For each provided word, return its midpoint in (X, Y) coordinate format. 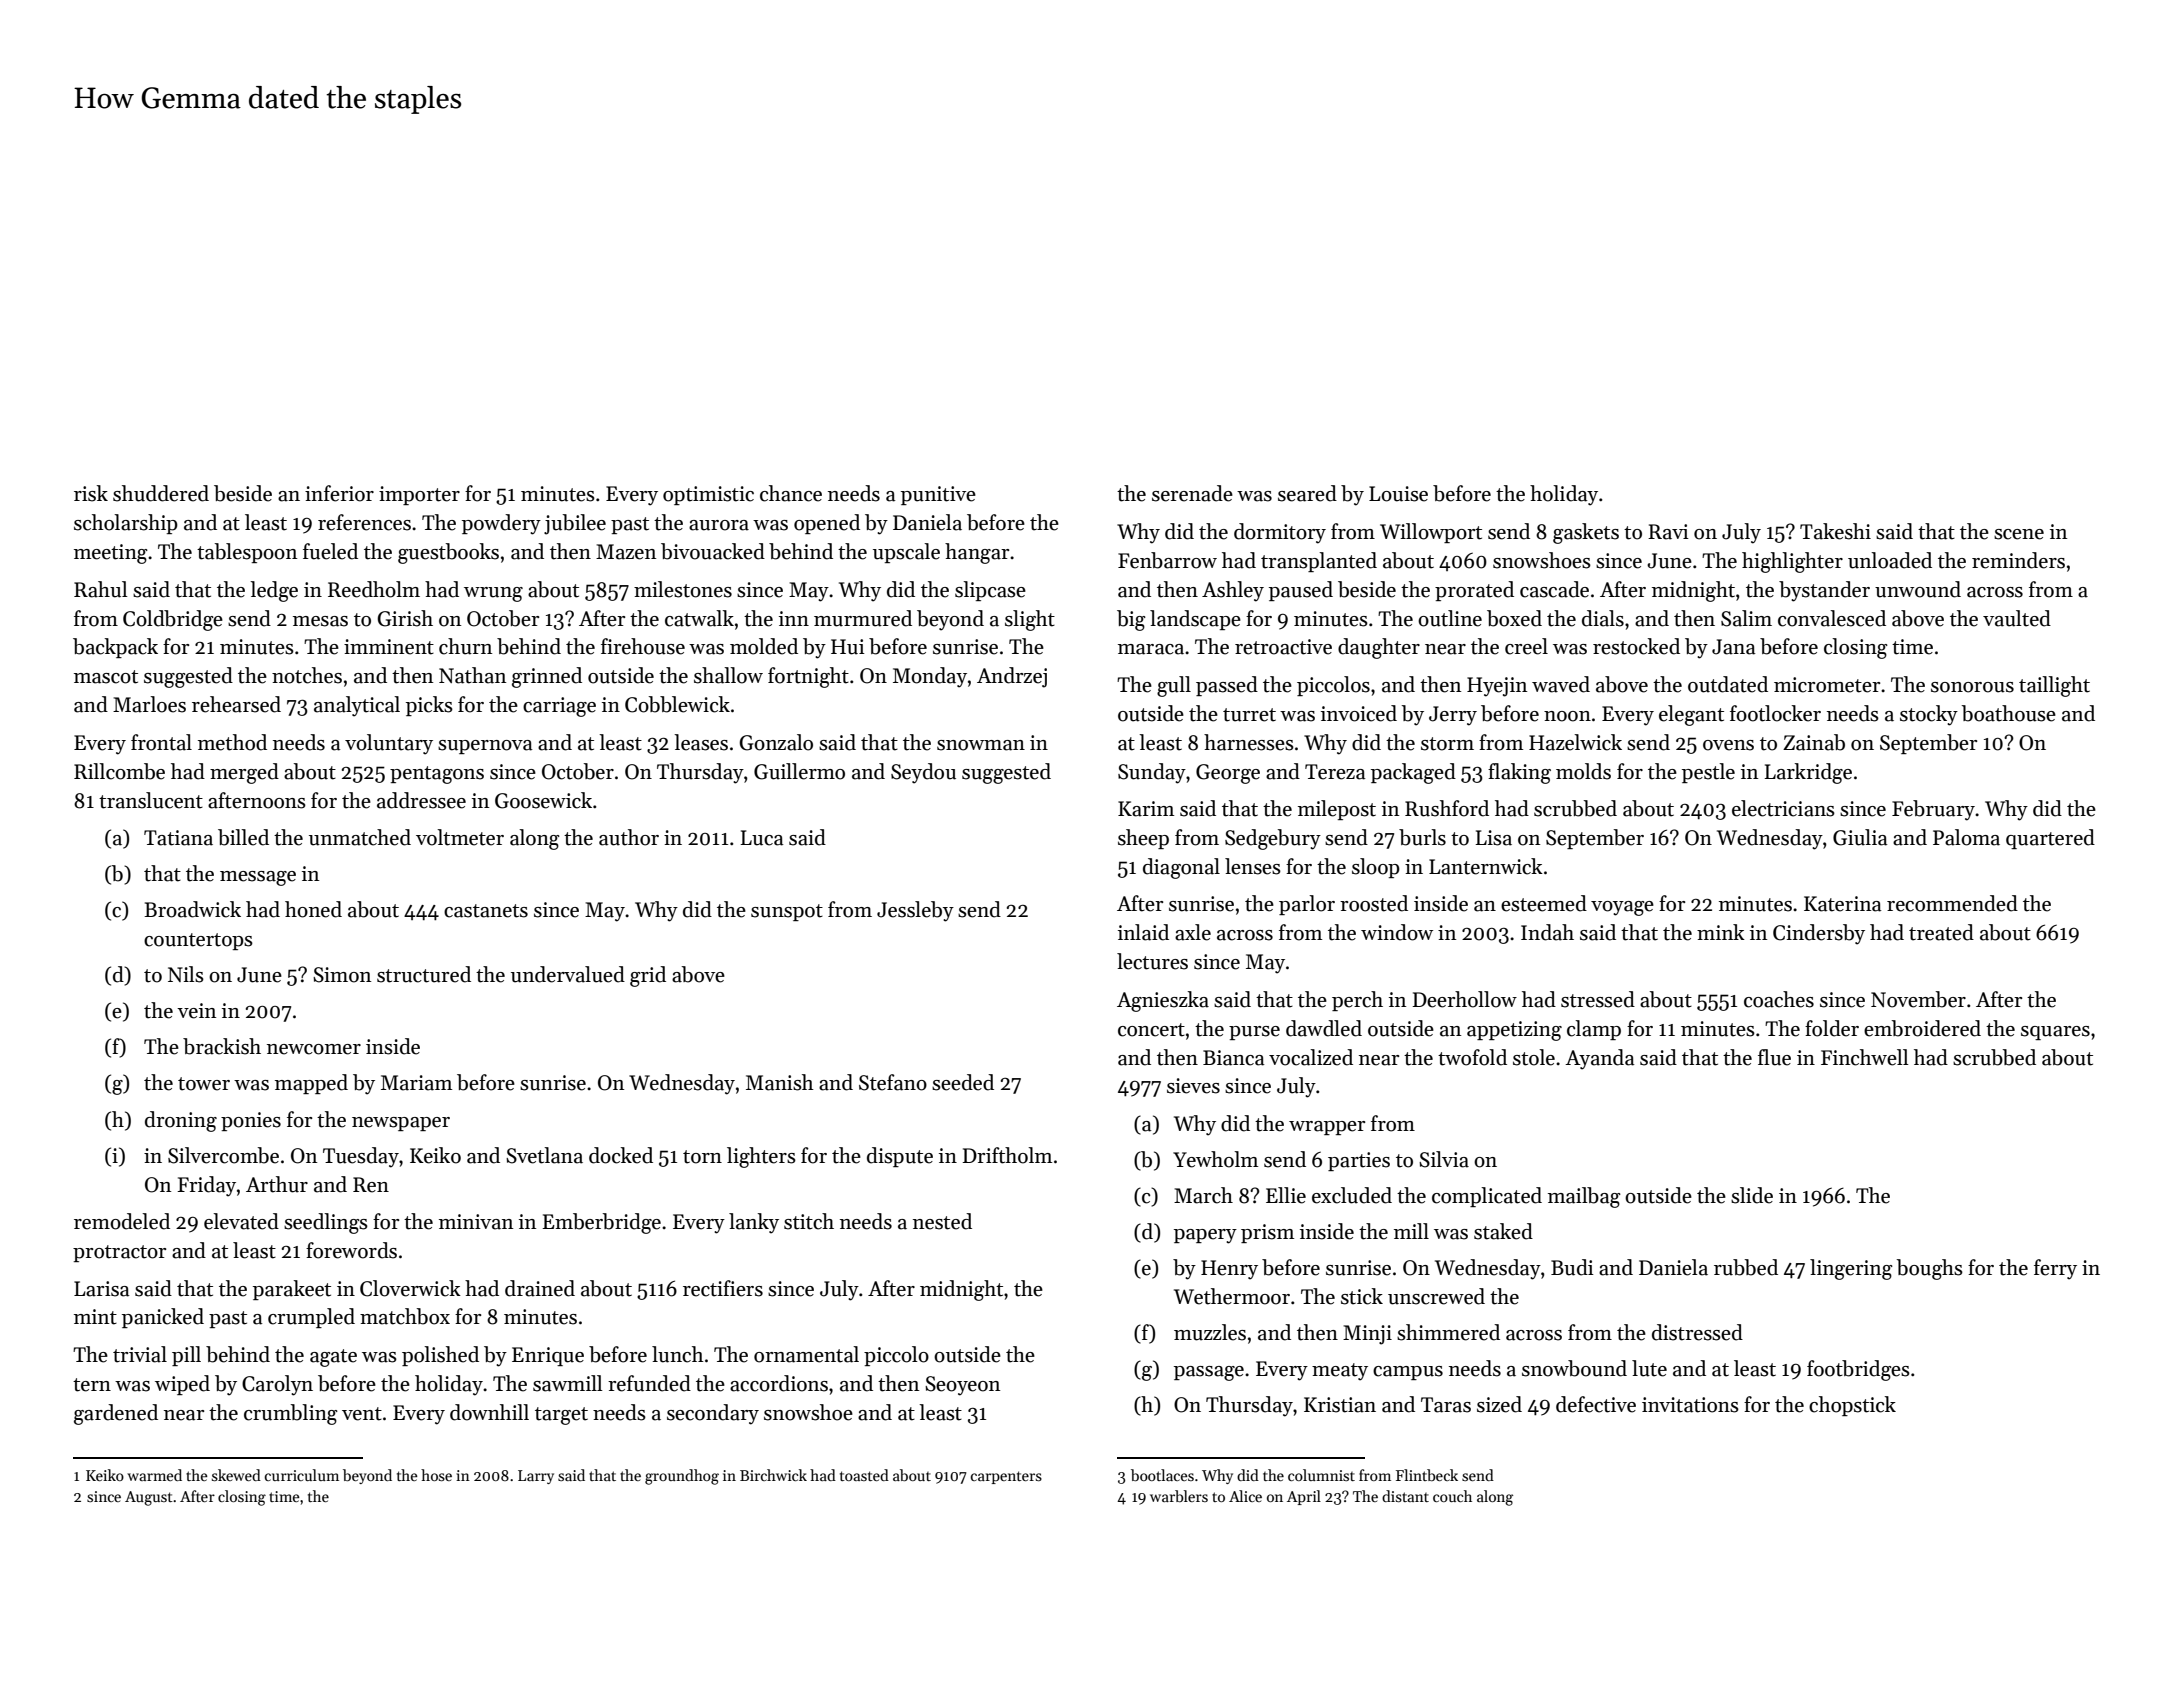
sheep (1143, 839)
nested (942, 1221)
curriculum (302, 1475)
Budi (1572, 1267)
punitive (938, 495)
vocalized (1311, 1057)
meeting (111, 554)
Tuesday (361, 1157)
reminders (2018, 560)
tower (204, 1084)
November (1918, 999)
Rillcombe (119, 771)
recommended (1952, 903)
